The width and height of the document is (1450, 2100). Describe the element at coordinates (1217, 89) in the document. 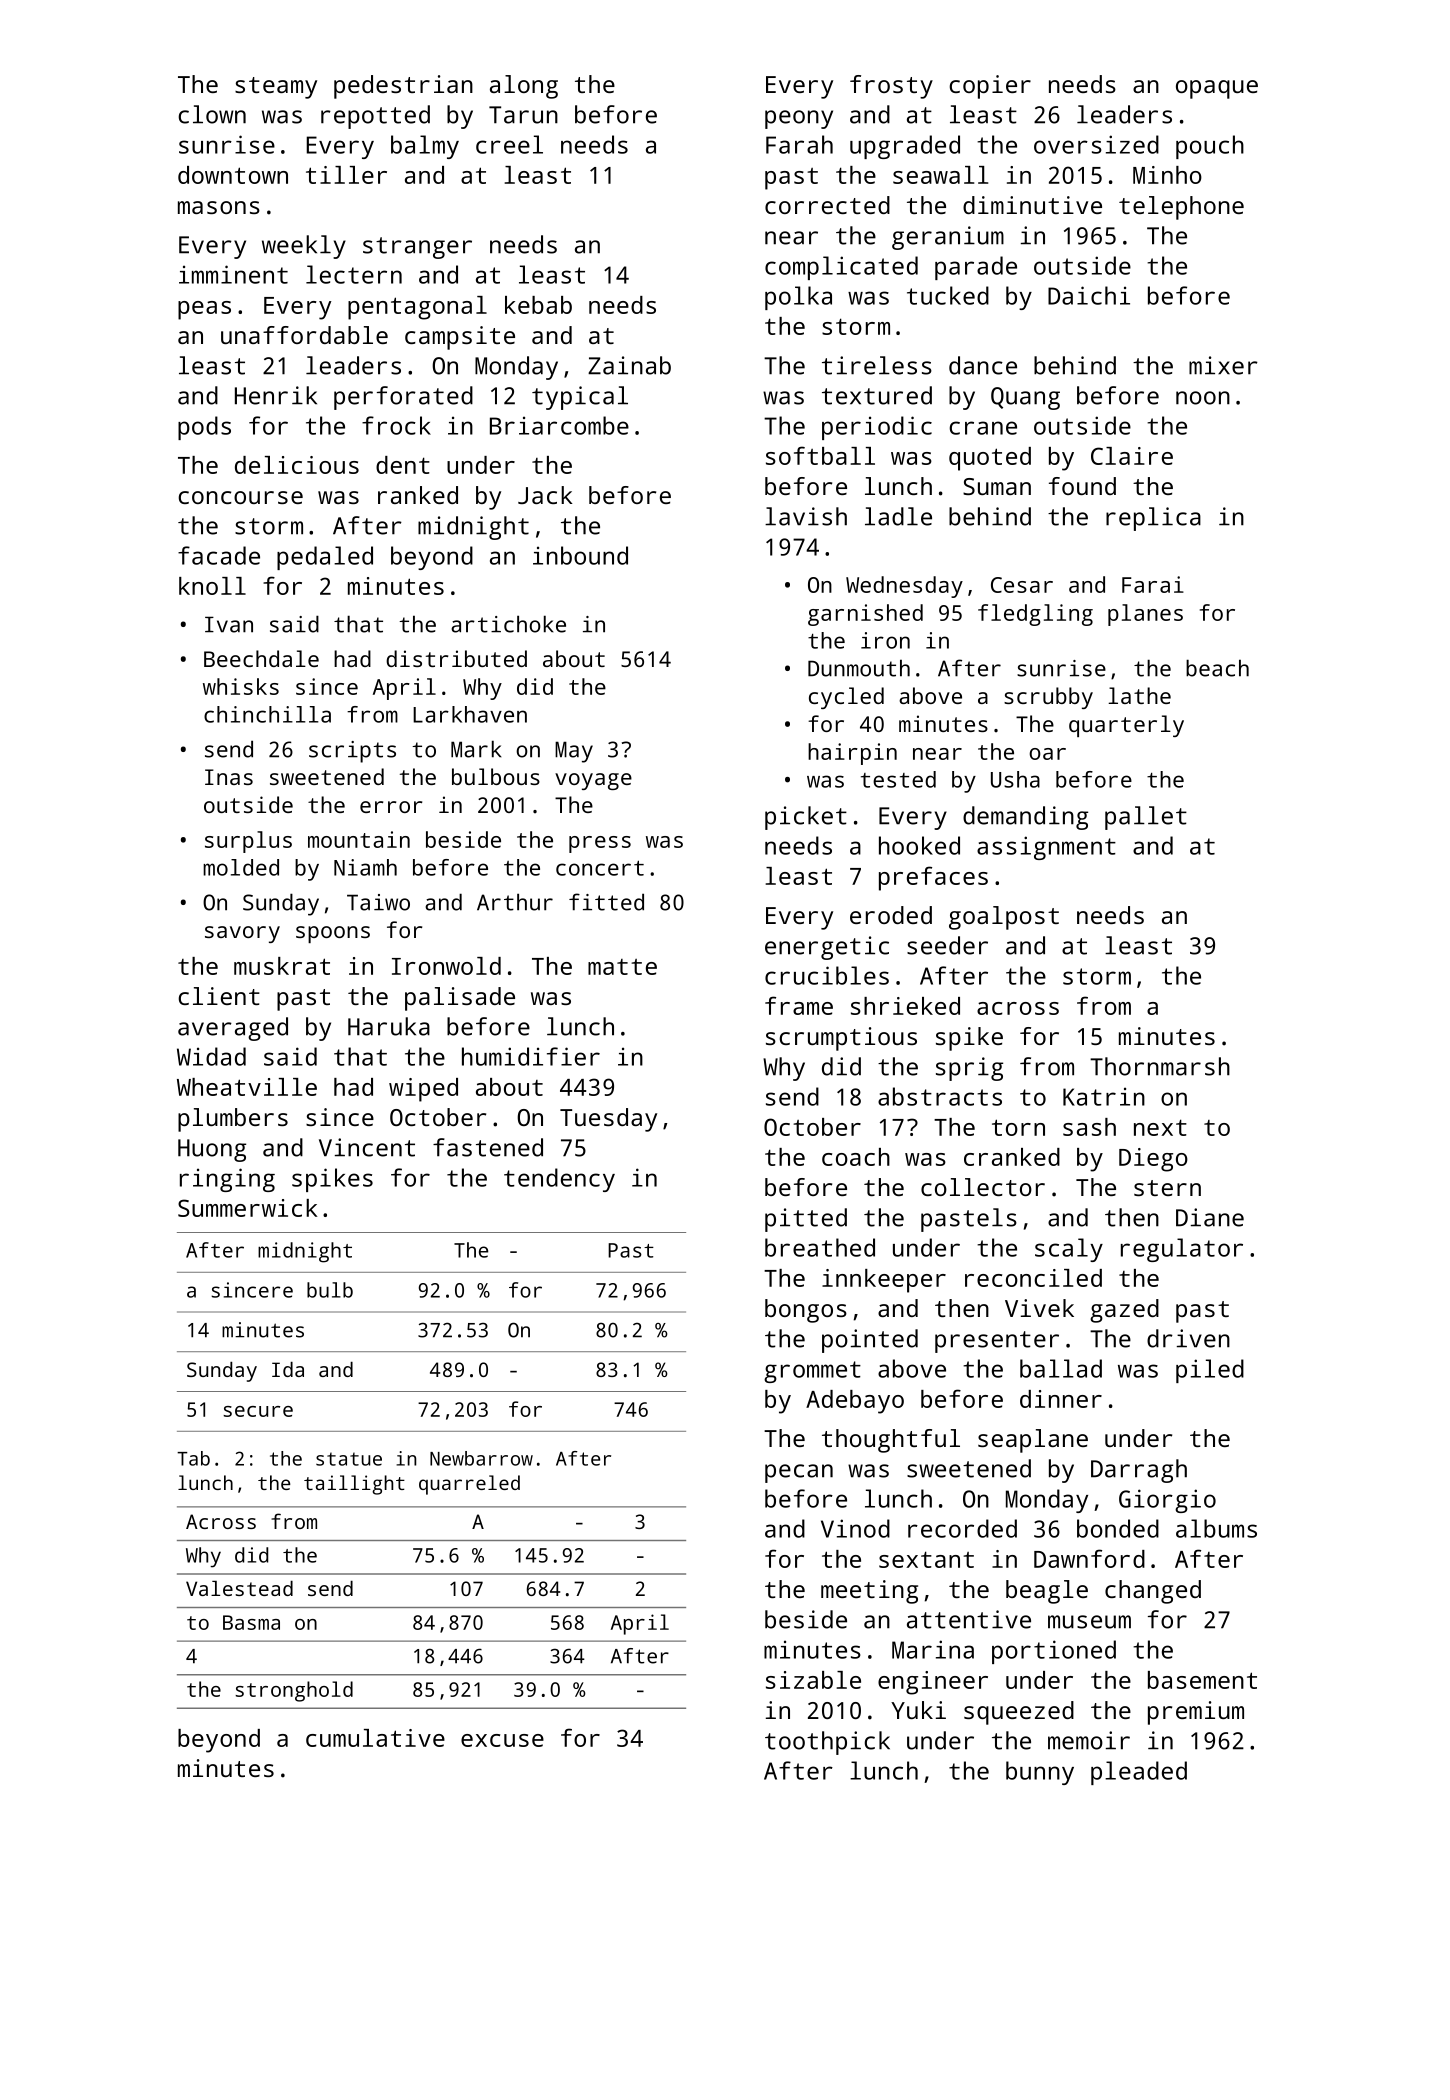

I see `opaque` at that location.
